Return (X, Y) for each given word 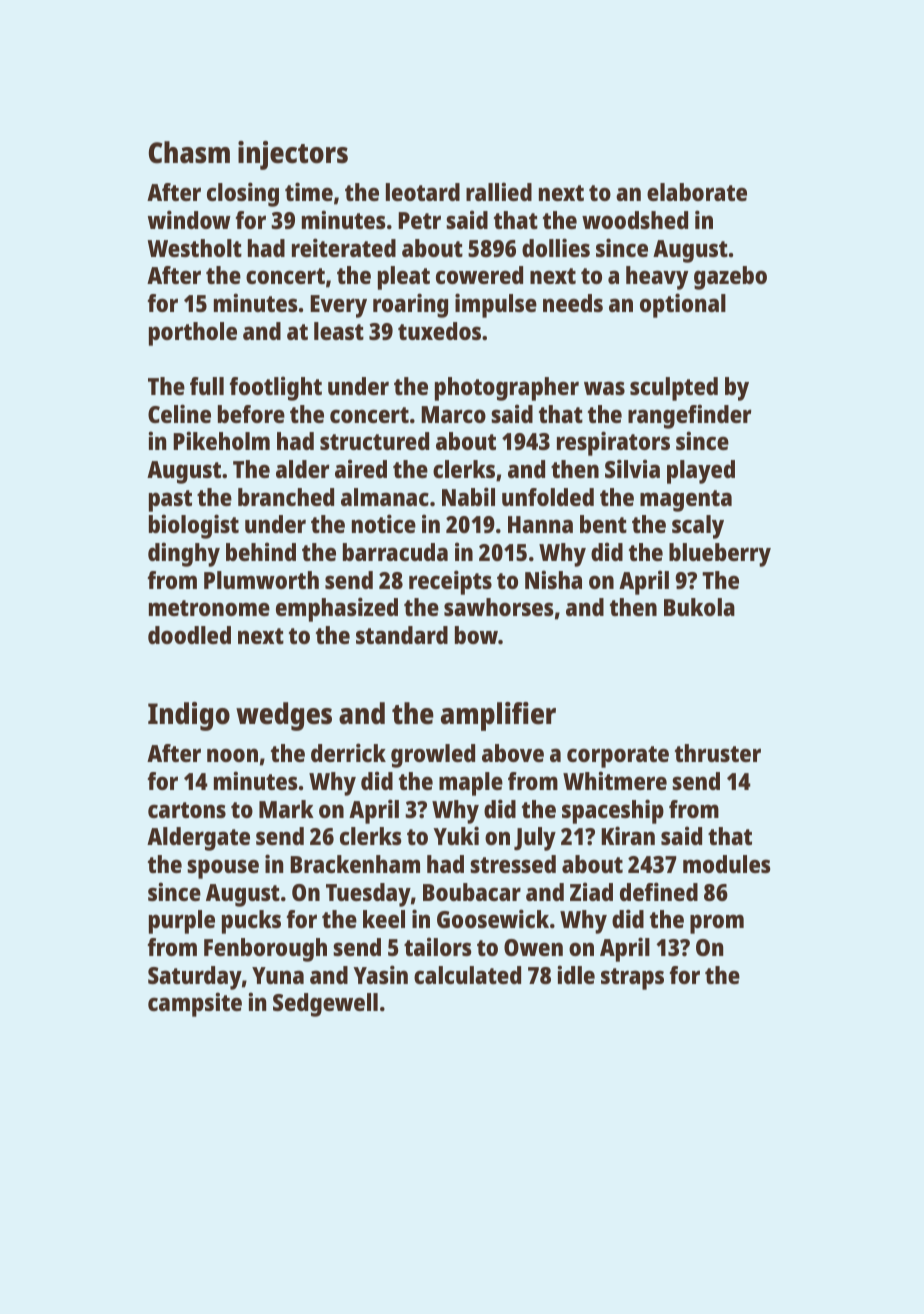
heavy (657, 278)
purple (182, 922)
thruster (718, 753)
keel (384, 919)
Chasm (189, 152)
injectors (293, 155)
